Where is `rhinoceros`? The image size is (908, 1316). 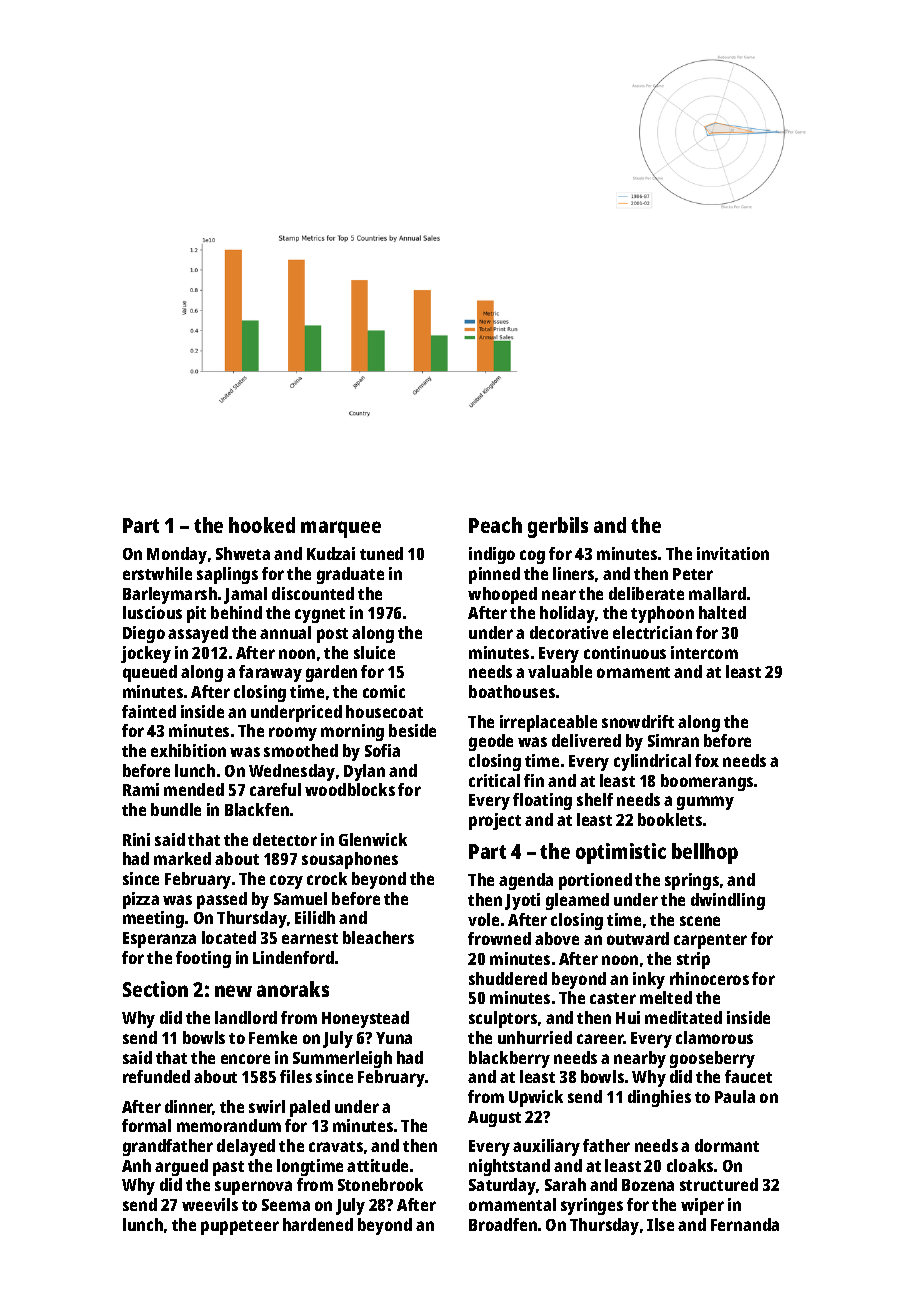 rhinoceros is located at coordinates (709, 978).
